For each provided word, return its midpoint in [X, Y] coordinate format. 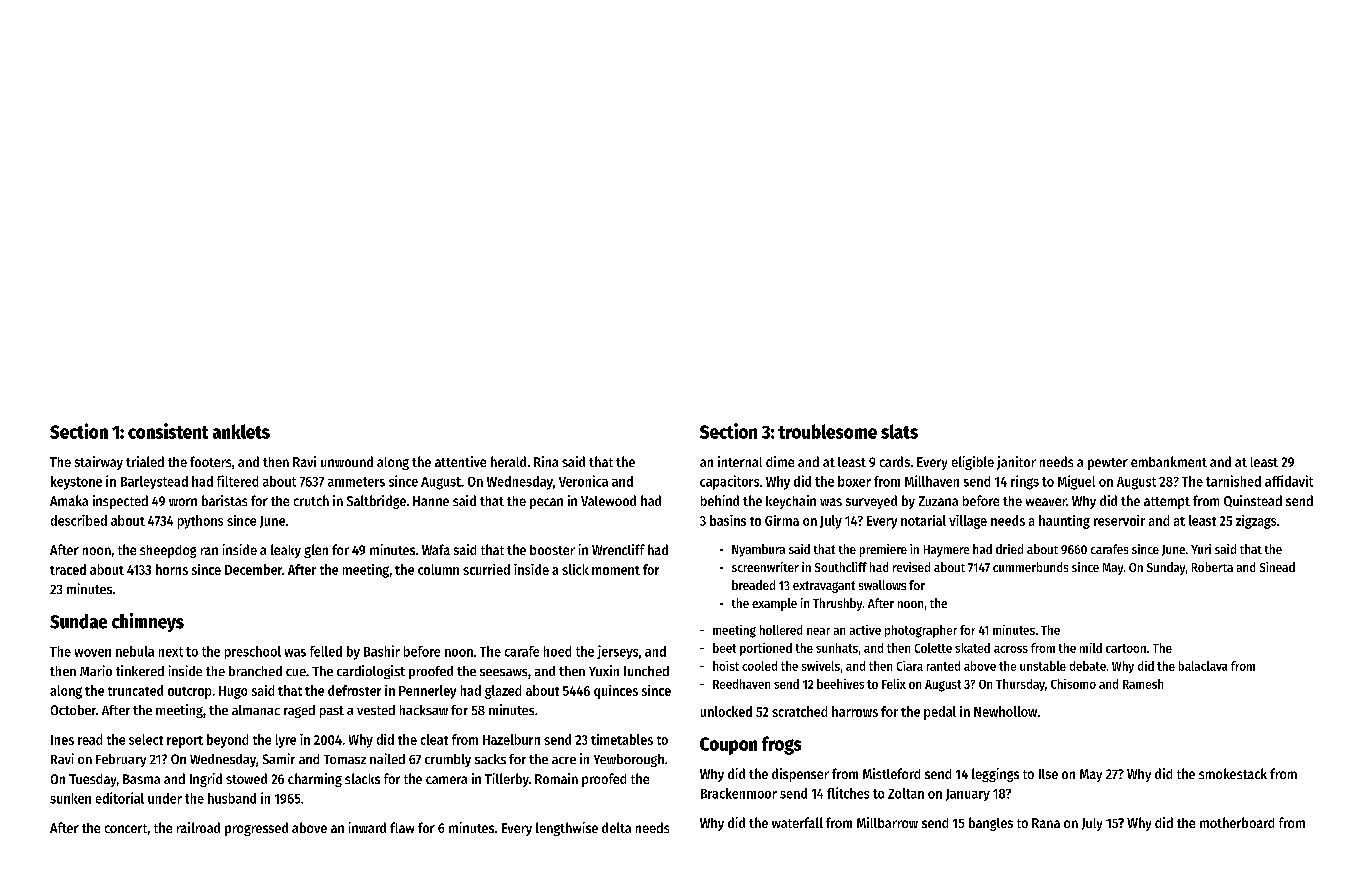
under [165, 798]
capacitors [729, 482]
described [79, 520]
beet [724, 648]
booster [552, 550]
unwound [347, 461]
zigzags [1256, 522]
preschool [253, 652]
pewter [1108, 464]
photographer [921, 631]
